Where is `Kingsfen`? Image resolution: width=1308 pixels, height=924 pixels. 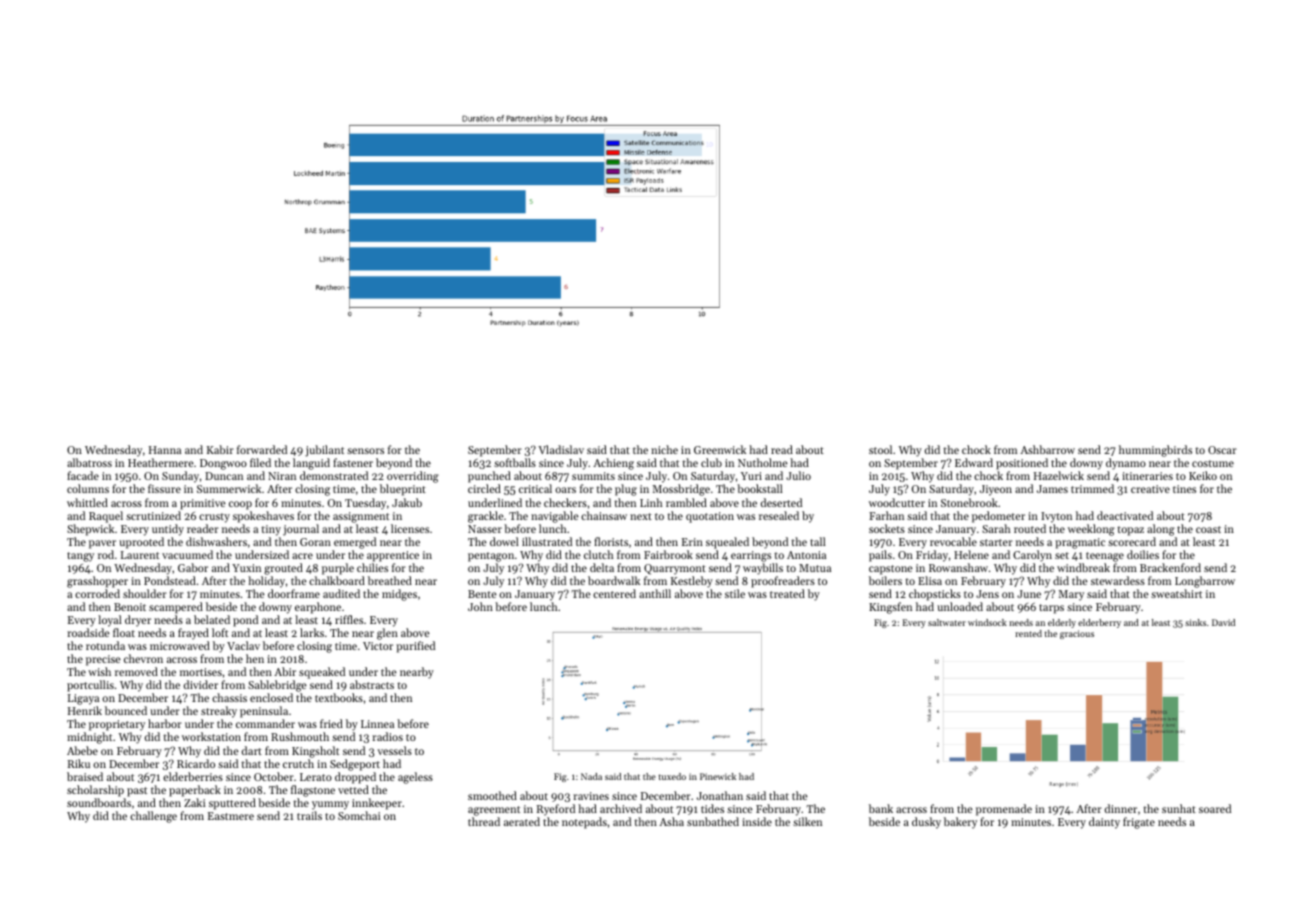
Kingsfen is located at coordinates (890, 608).
